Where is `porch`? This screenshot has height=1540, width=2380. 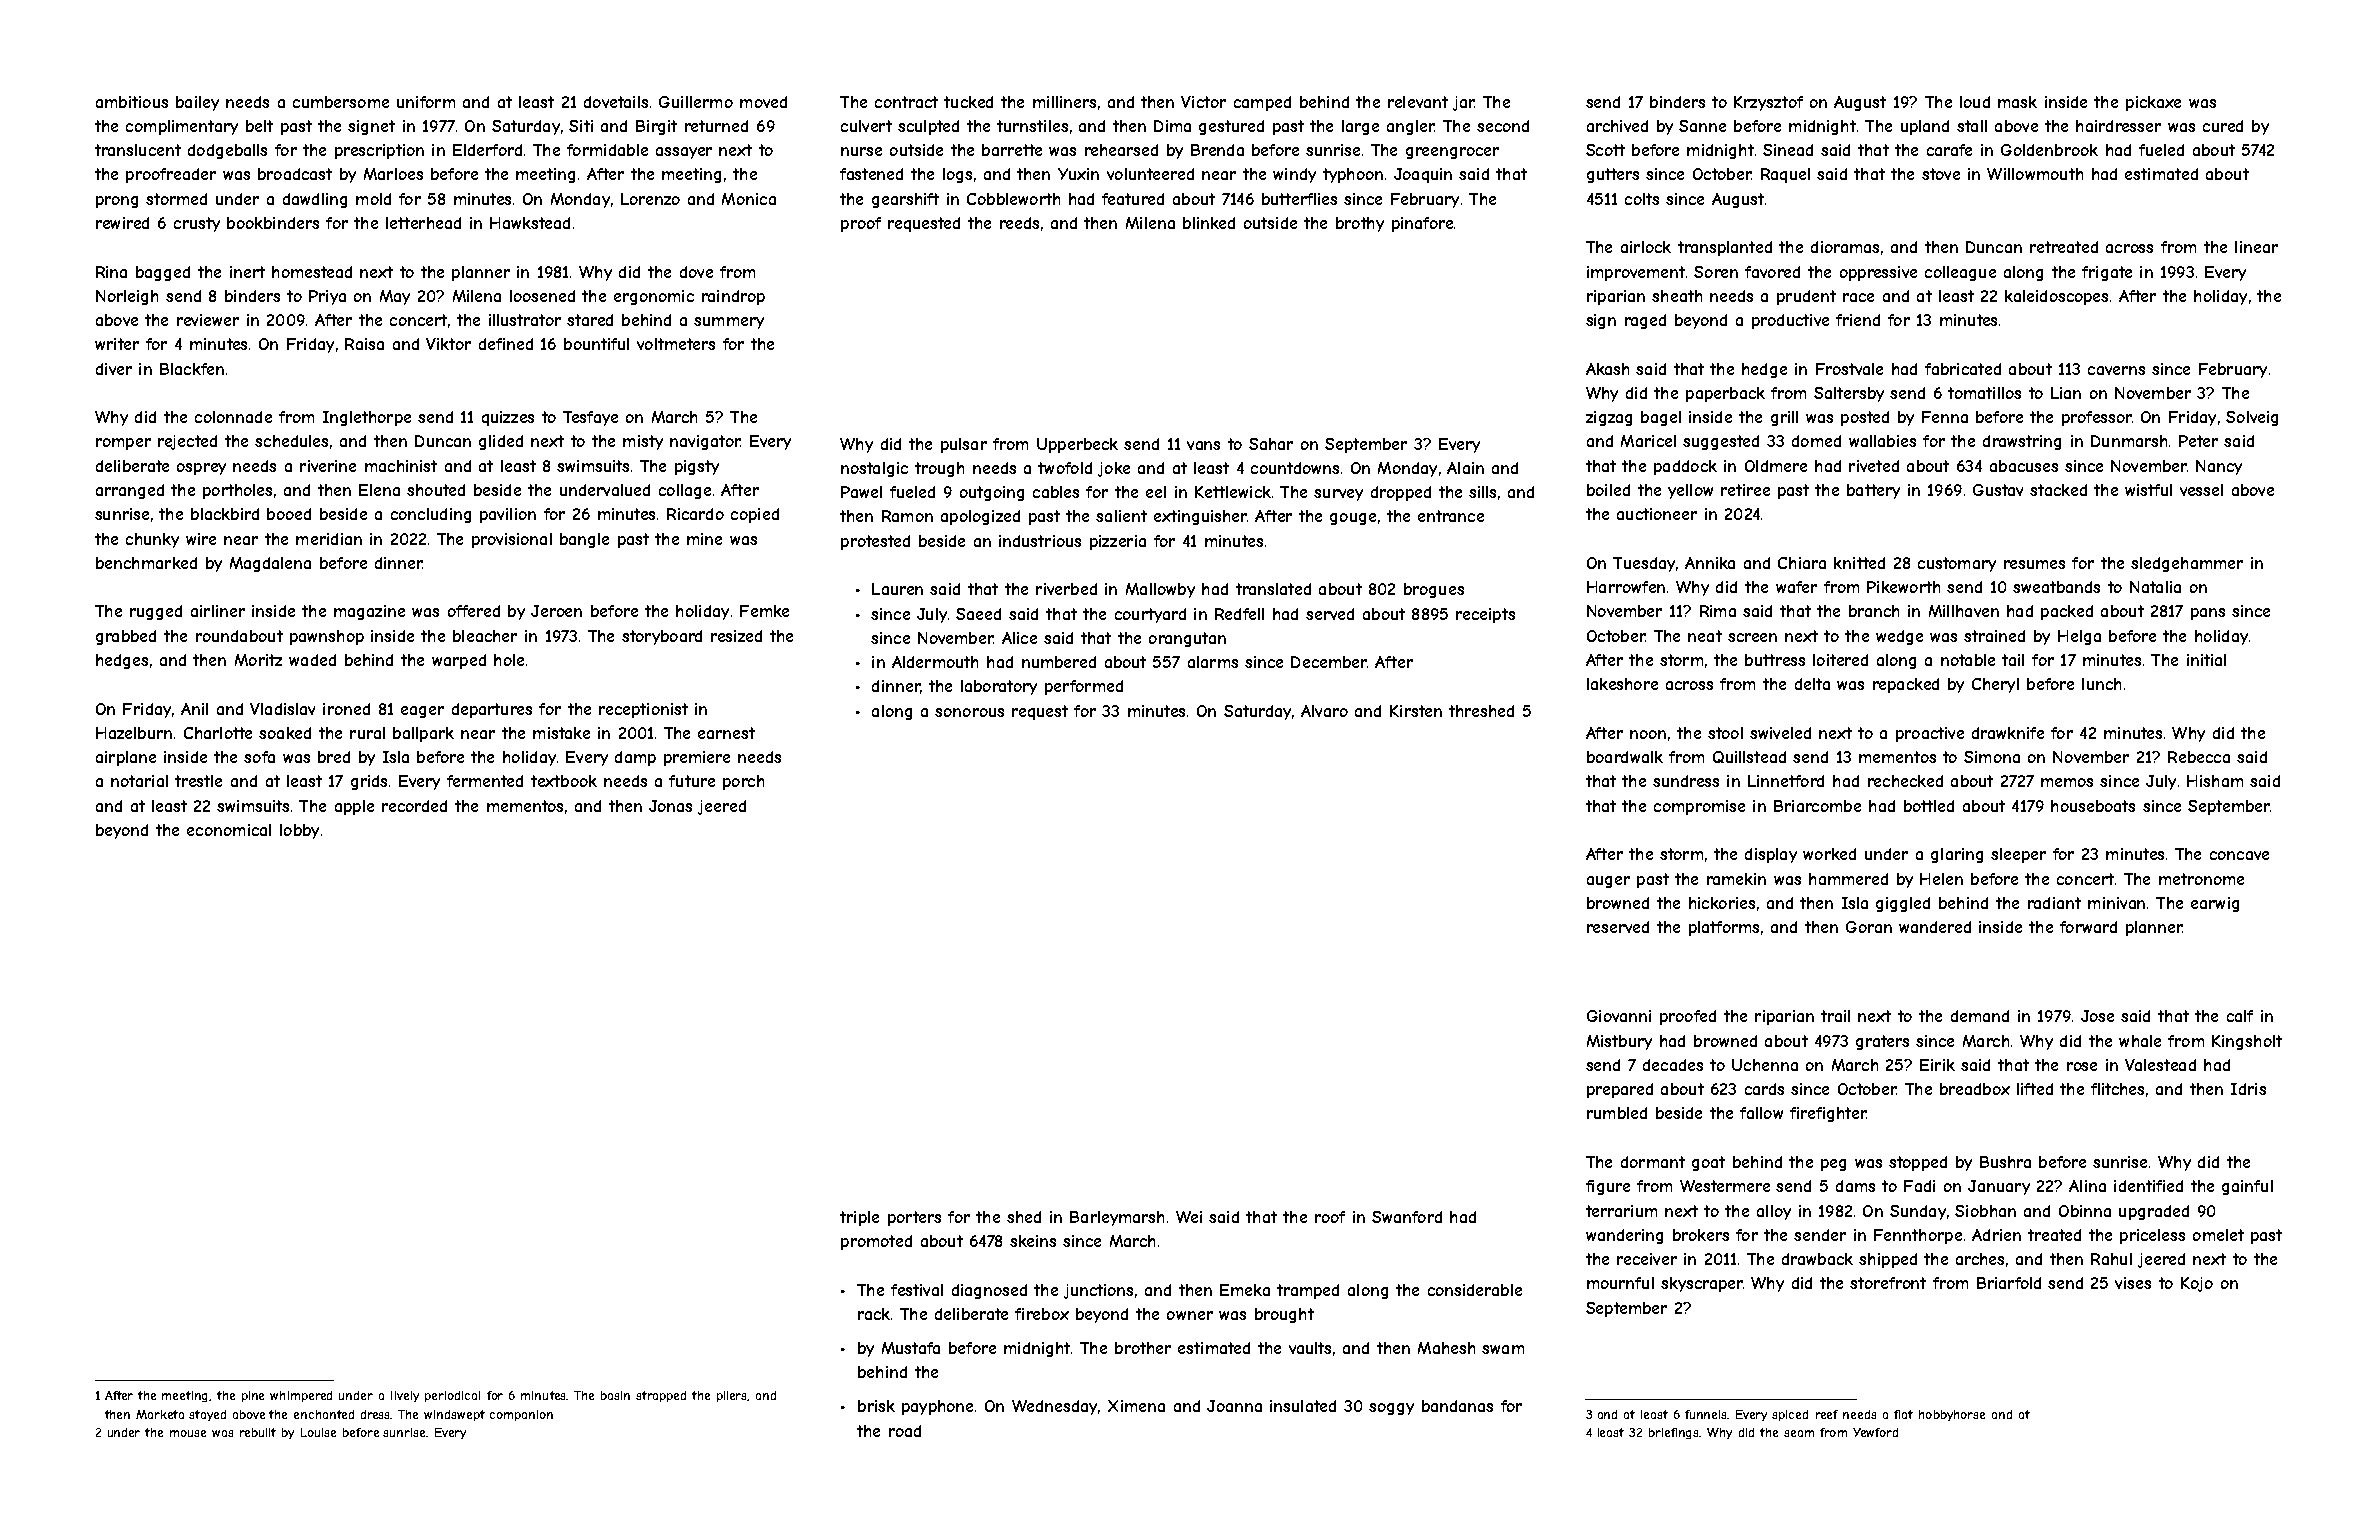
porch is located at coordinates (743, 782).
